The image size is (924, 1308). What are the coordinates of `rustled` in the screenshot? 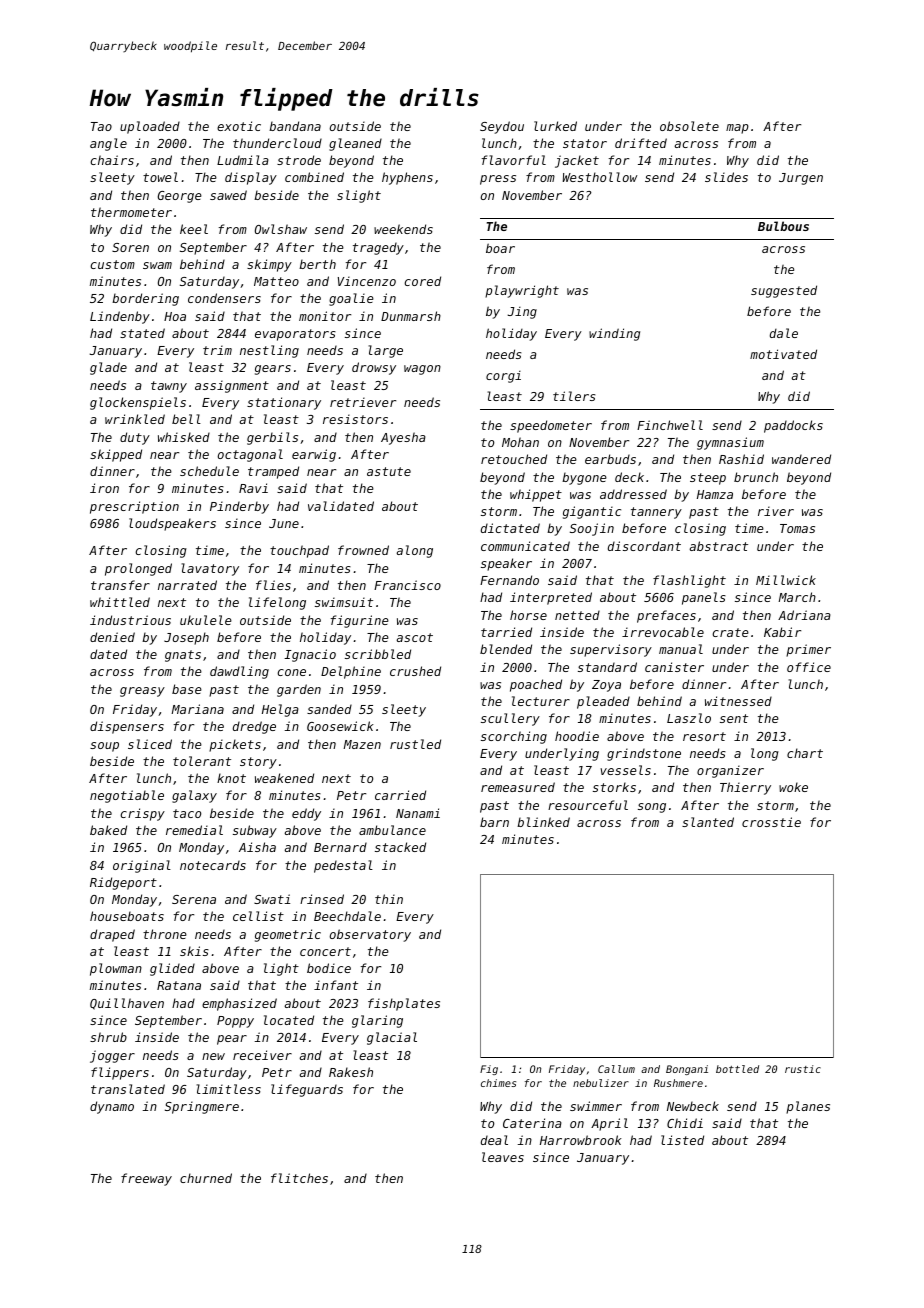 It's located at (415, 744).
